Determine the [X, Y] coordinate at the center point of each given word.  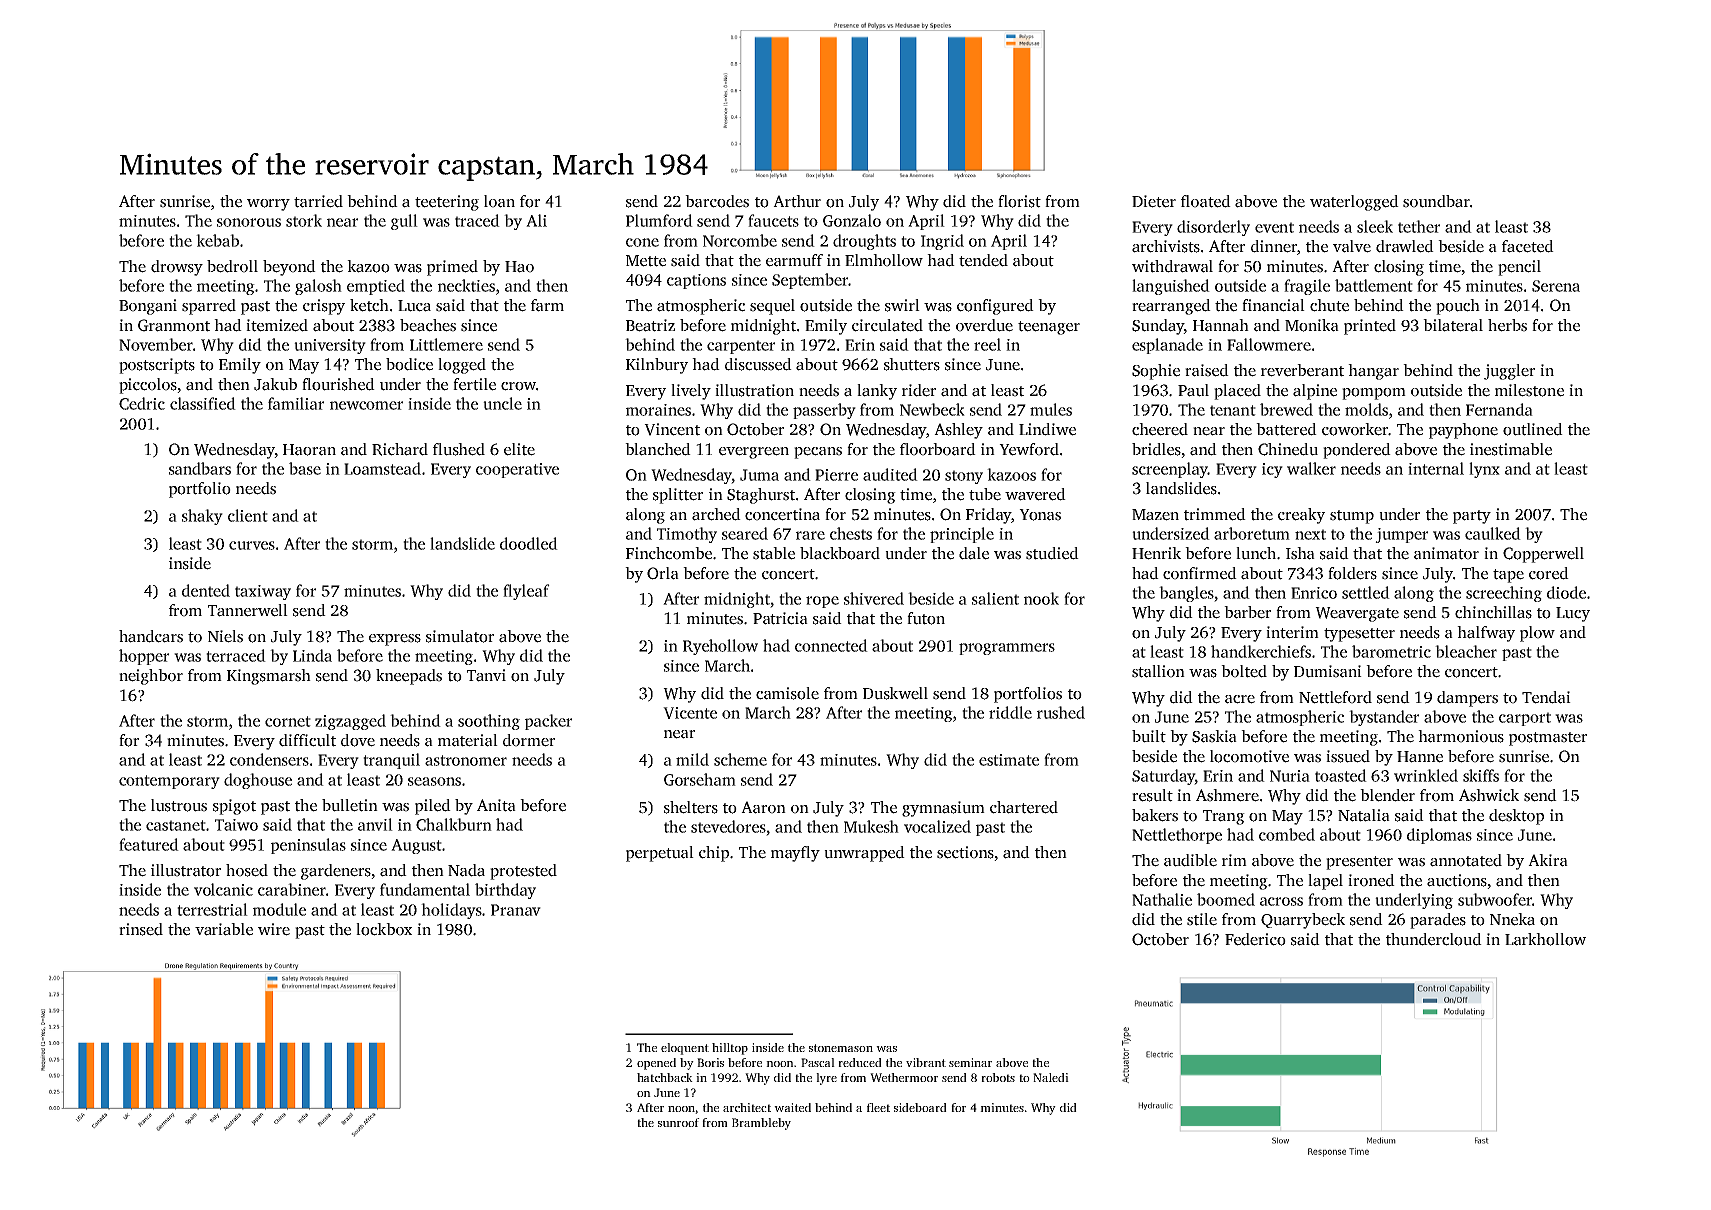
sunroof [679, 1122]
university [330, 346]
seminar [970, 1062]
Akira [1548, 860]
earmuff [794, 260]
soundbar [1436, 201]
